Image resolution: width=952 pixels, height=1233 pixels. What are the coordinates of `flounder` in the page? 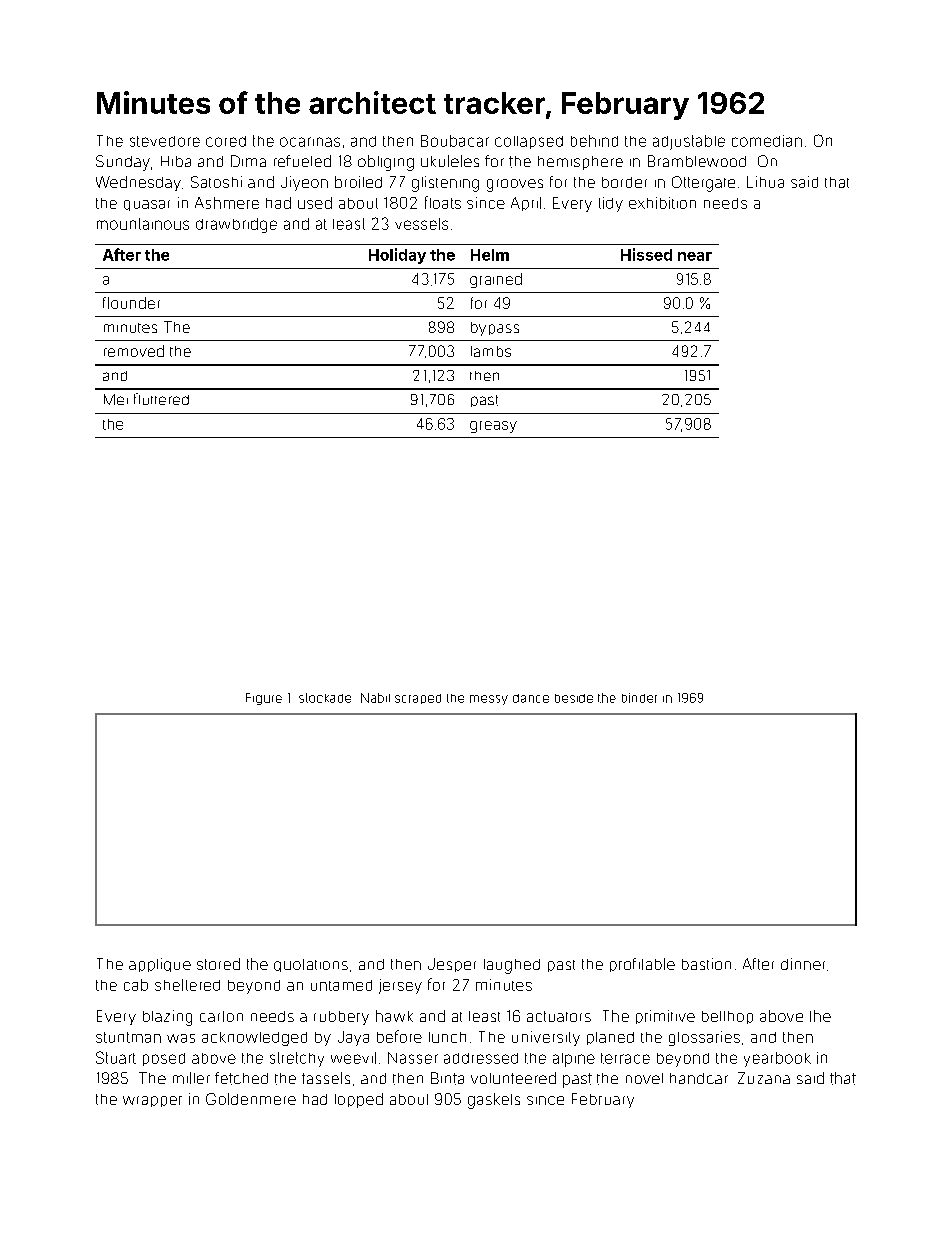 It's located at (131, 303).
